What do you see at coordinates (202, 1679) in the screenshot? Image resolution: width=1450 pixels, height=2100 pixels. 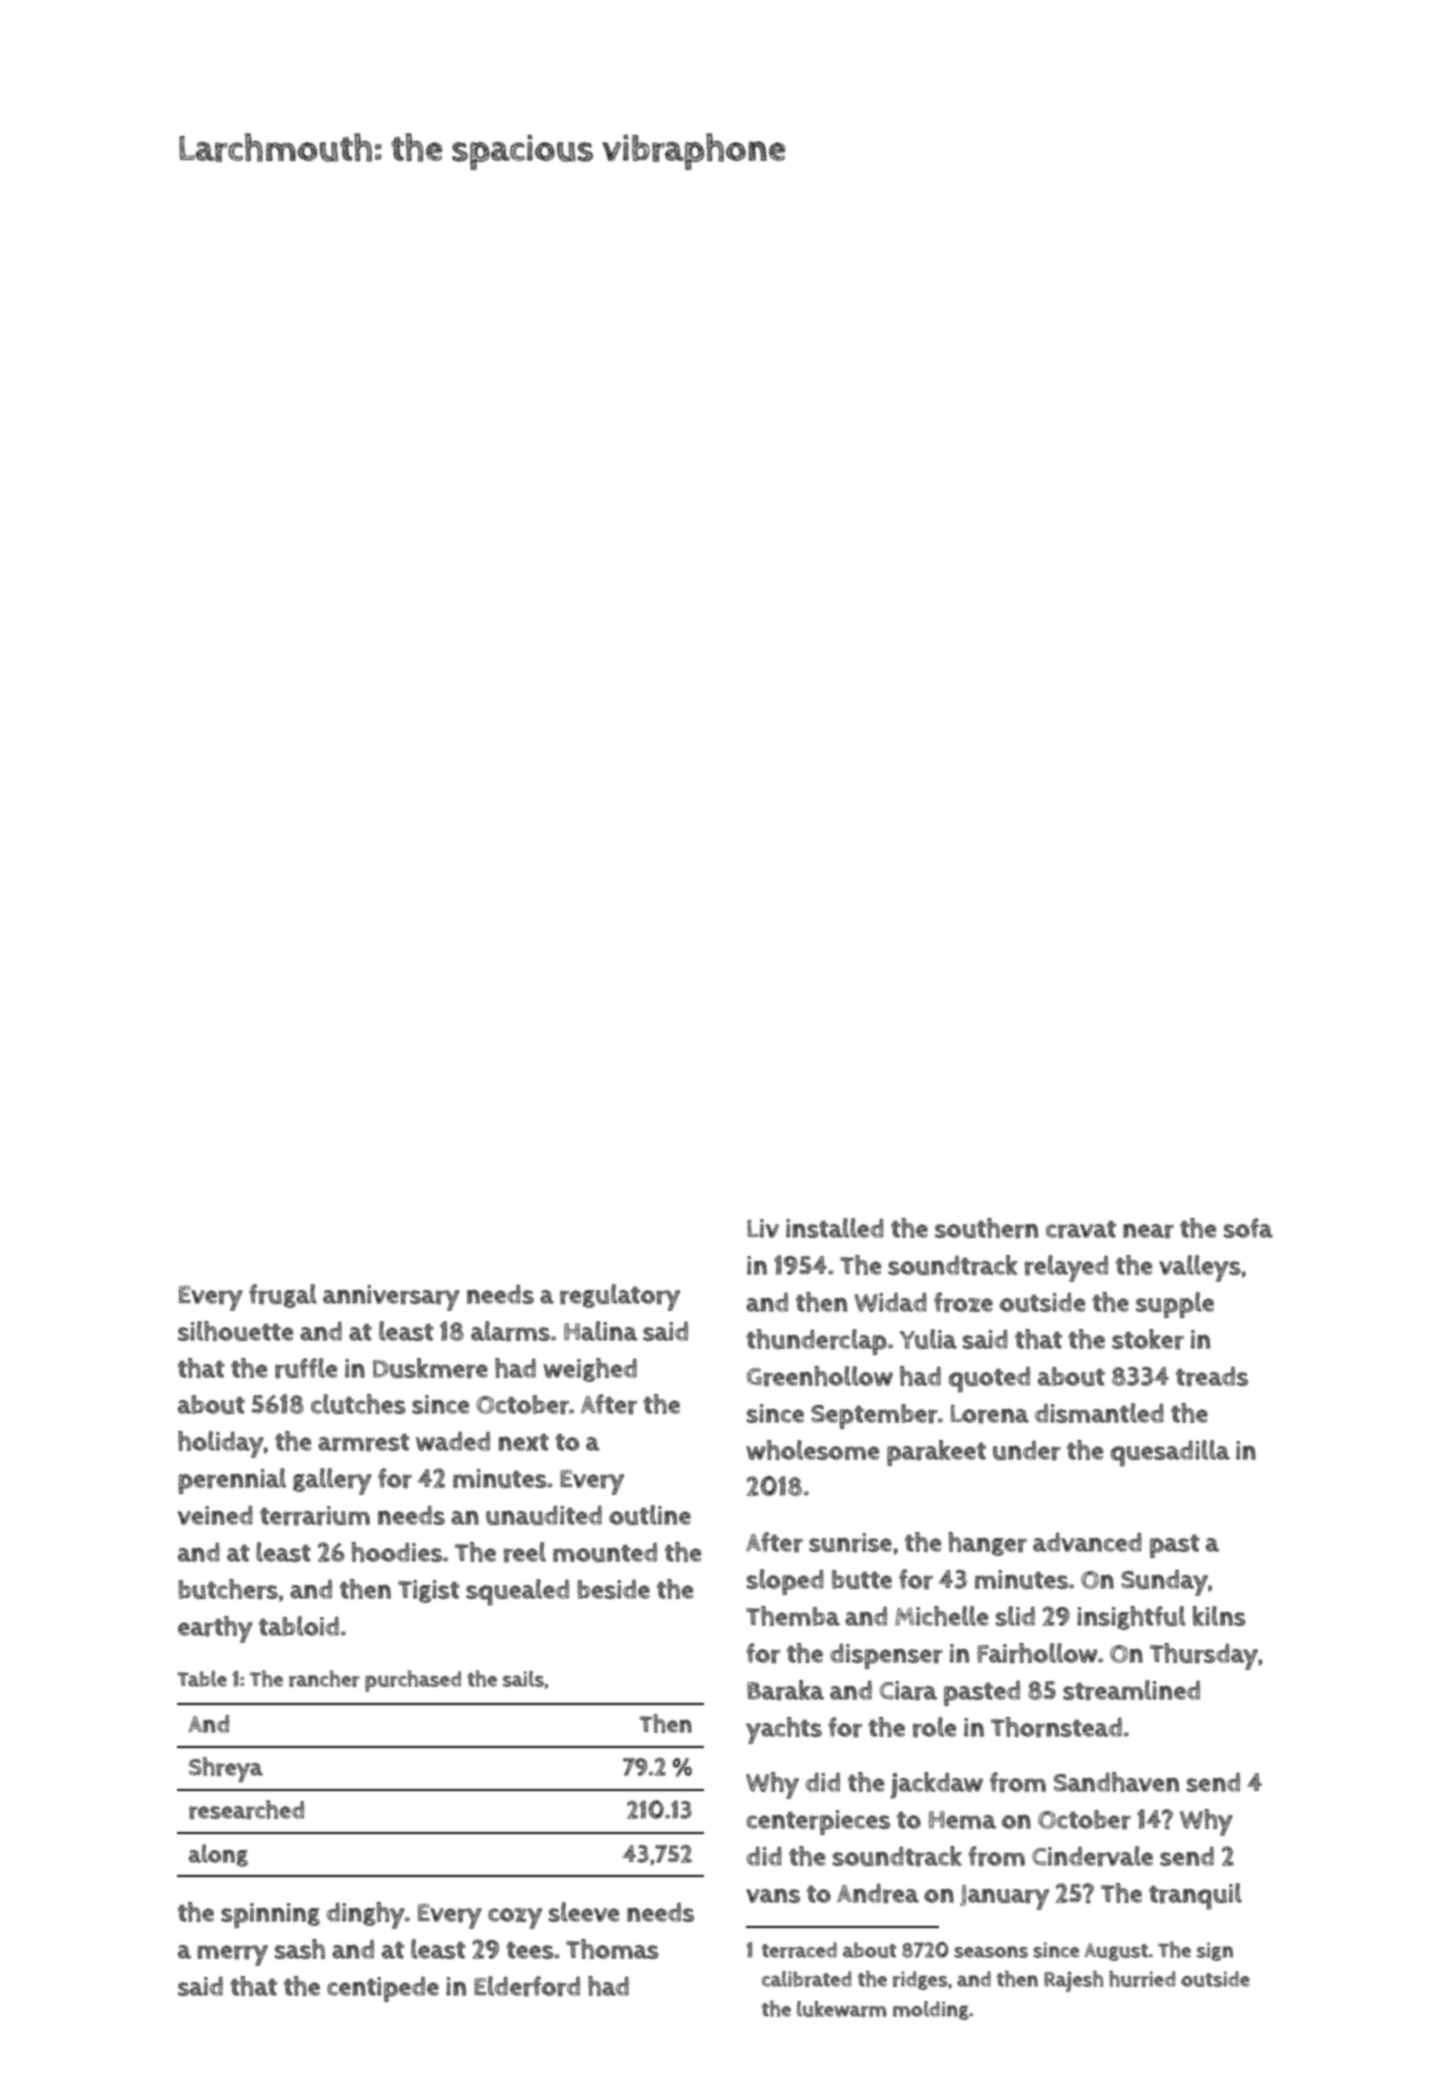 I see `Table` at bounding box center [202, 1679].
